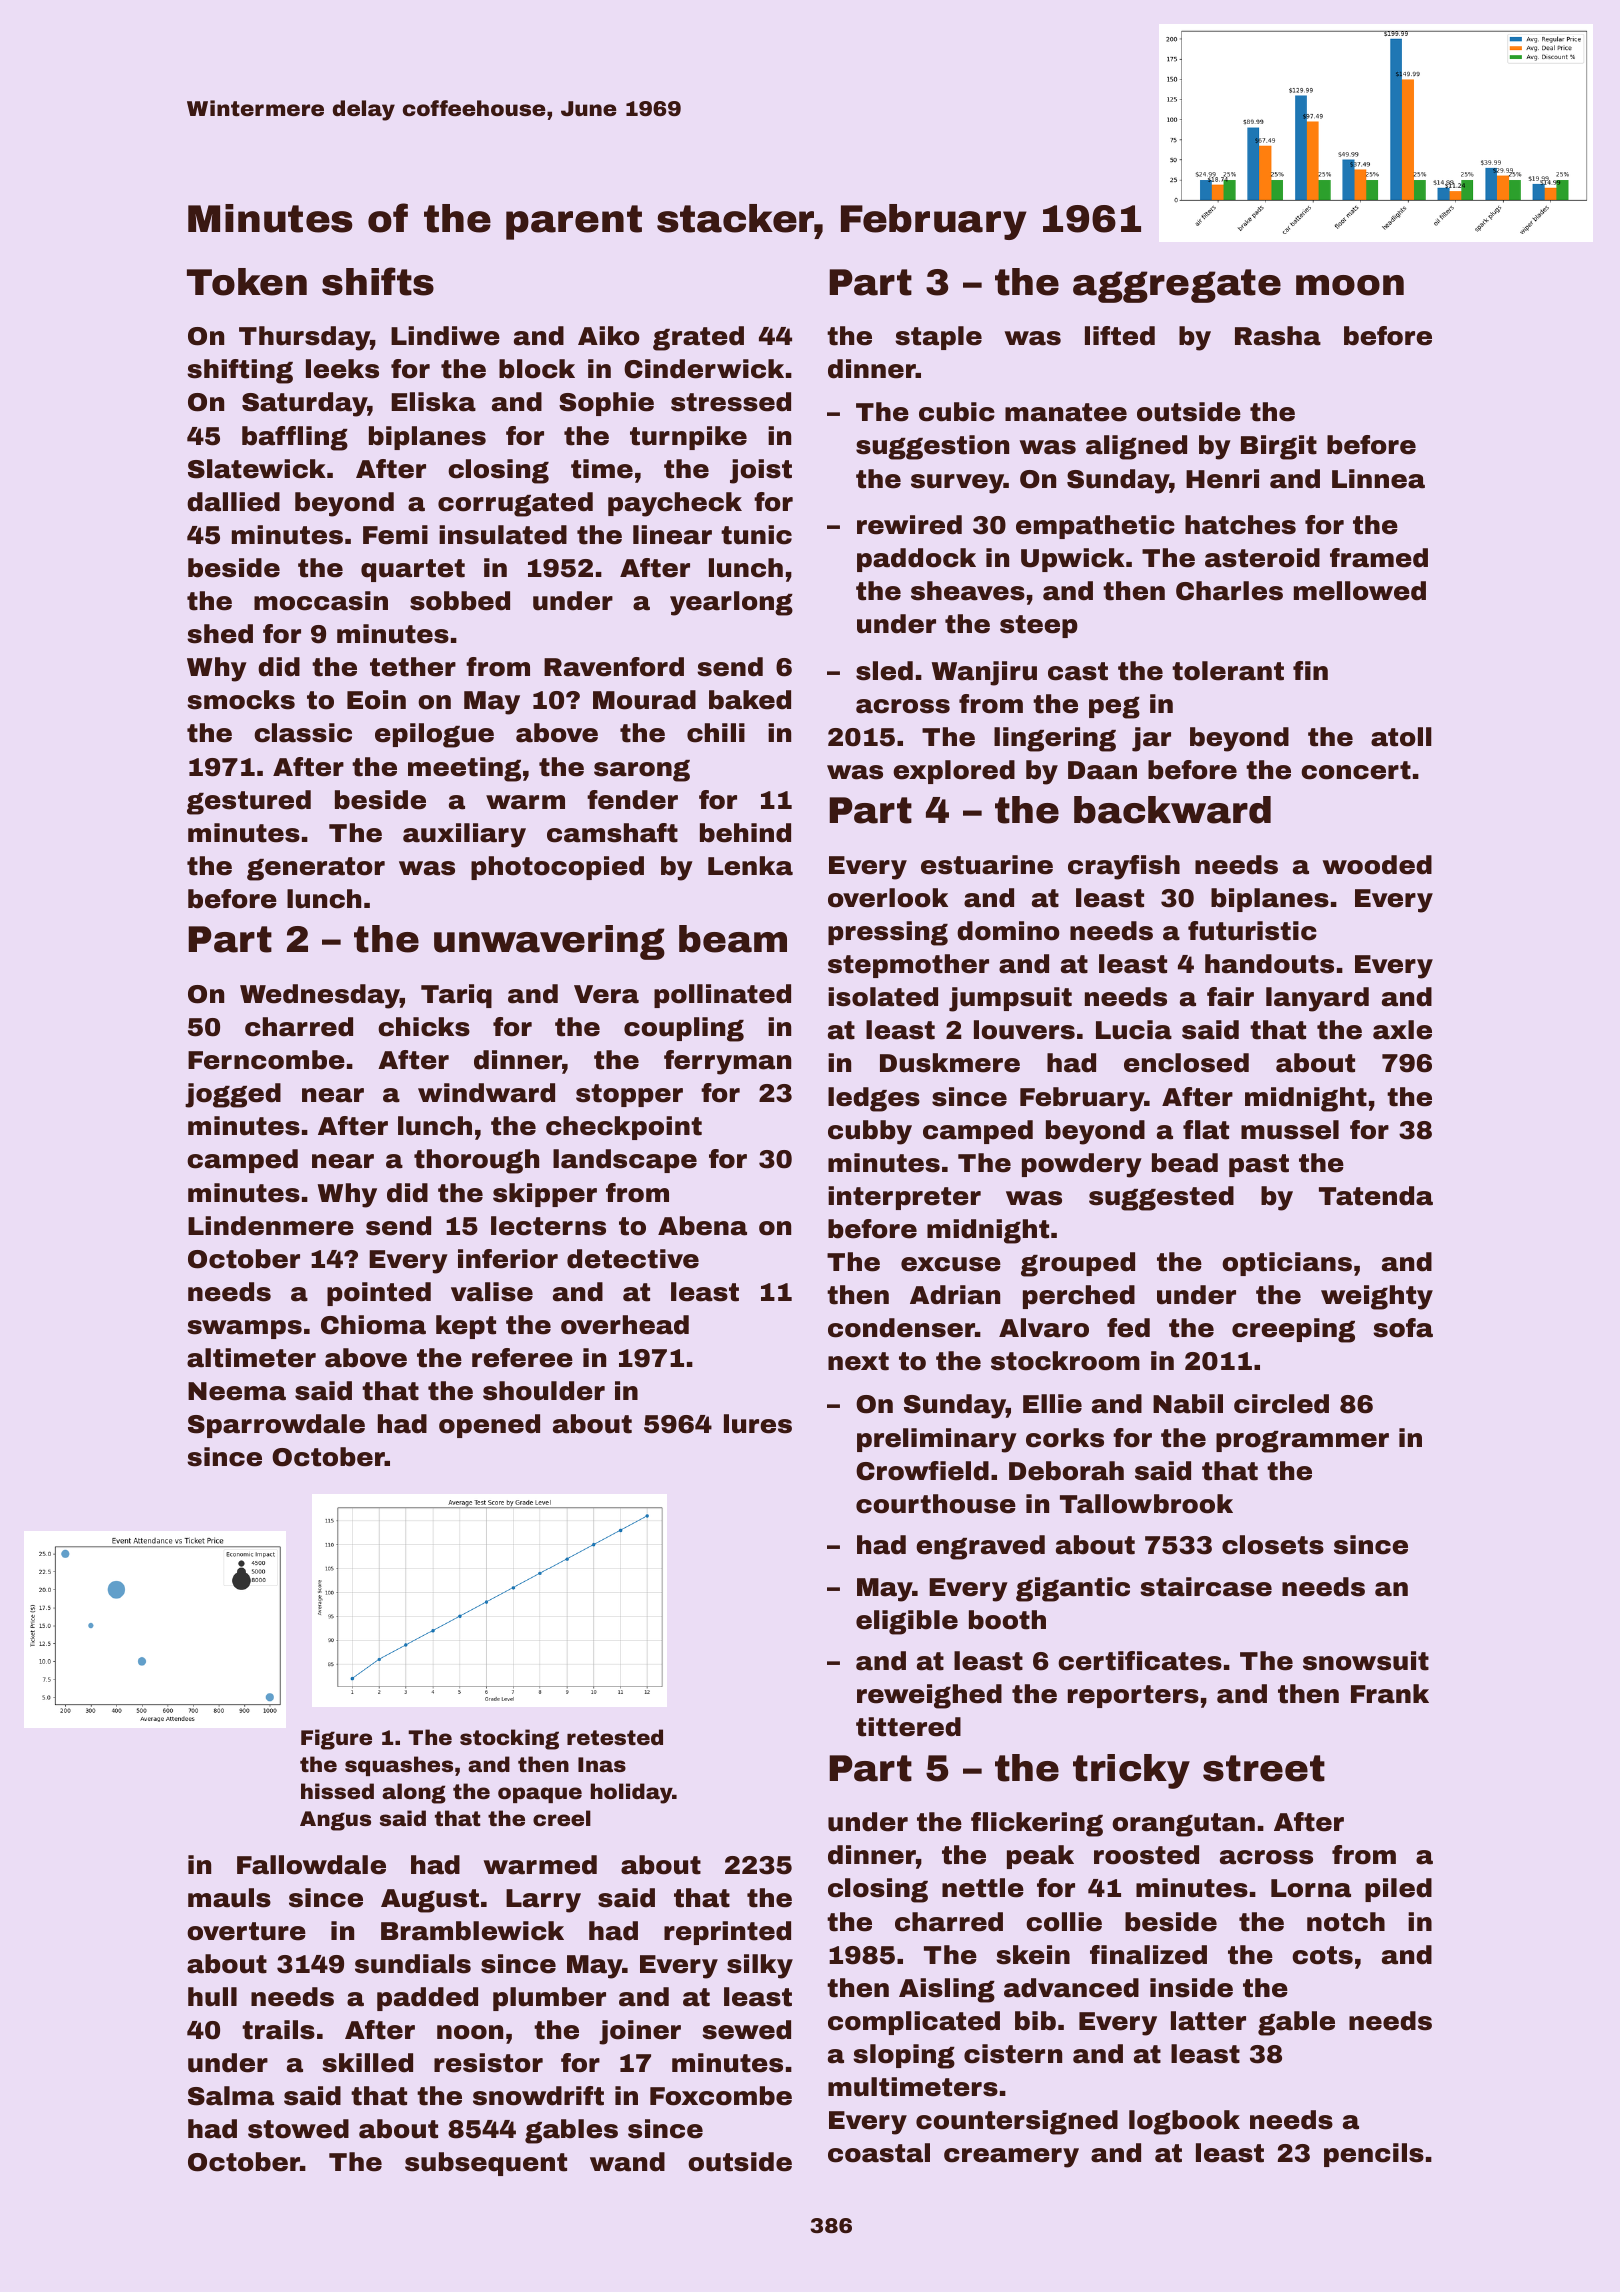 Image resolution: width=1620 pixels, height=2292 pixels. I want to click on moon, so click(1350, 285).
